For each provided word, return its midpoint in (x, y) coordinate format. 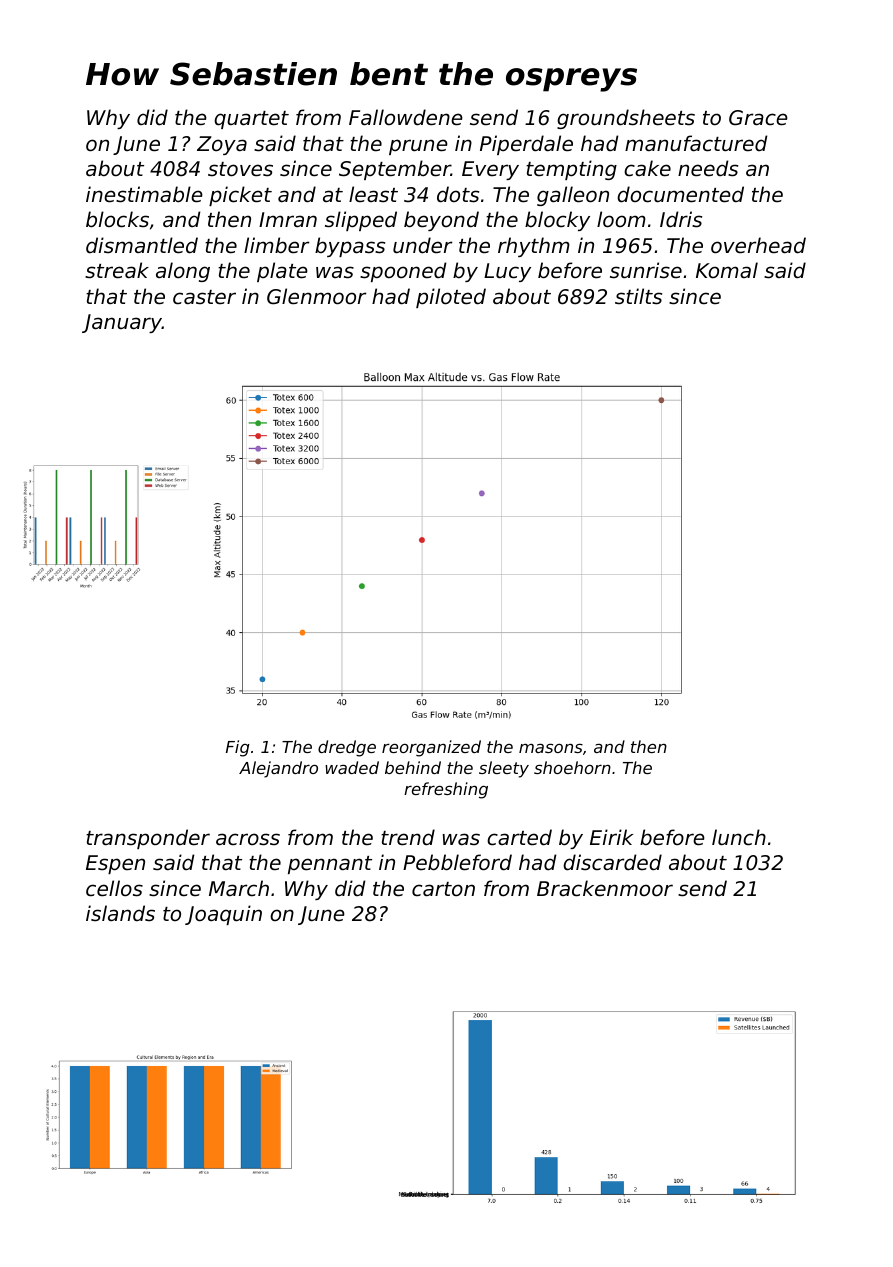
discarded (612, 862)
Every (490, 170)
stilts (638, 296)
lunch (739, 837)
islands (120, 913)
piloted (451, 298)
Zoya (222, 145)
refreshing (446, 790)
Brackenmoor (605, 888)
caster (204, 297)
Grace (758, 118)
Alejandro (278, 769)
